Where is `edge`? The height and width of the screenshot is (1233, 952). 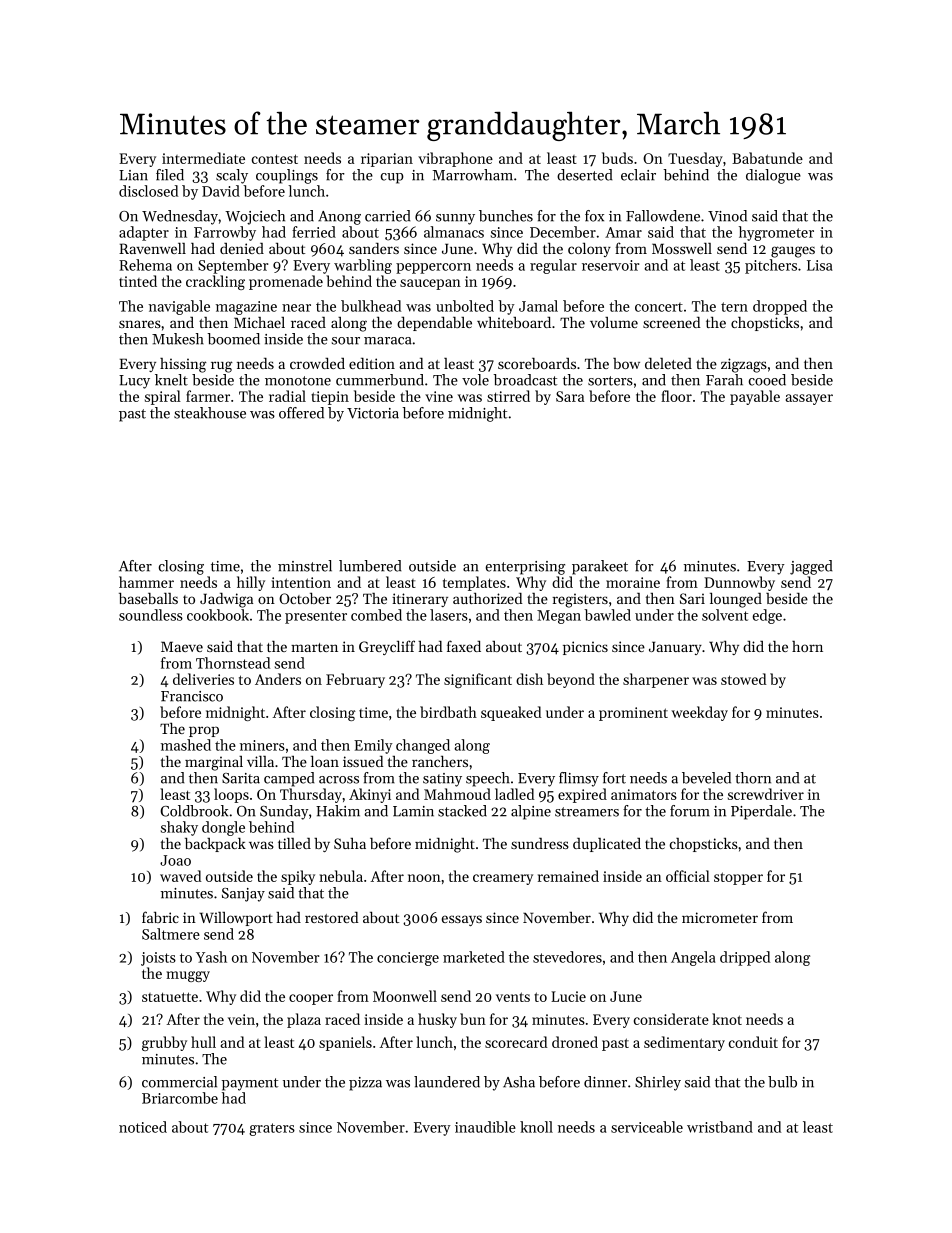 edge is located at coordinates (767, 616).
